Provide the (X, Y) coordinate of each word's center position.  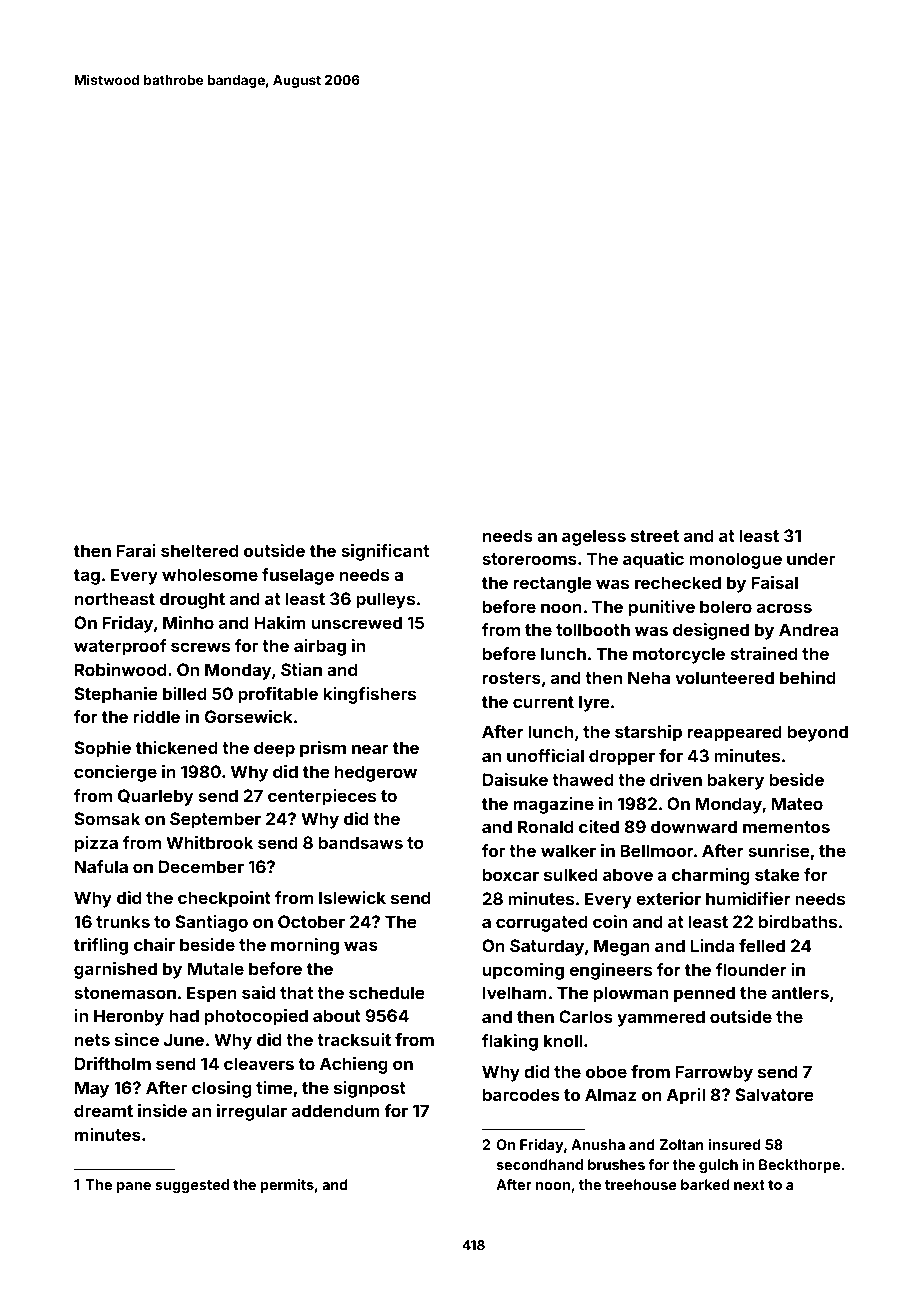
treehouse (641, 1184)
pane (134, 1187)
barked (705, 1184)
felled (762, 945)
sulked (571, 874)
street (655, 536)
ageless (594, 537)
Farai (136, 550)
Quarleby (155, 797)
